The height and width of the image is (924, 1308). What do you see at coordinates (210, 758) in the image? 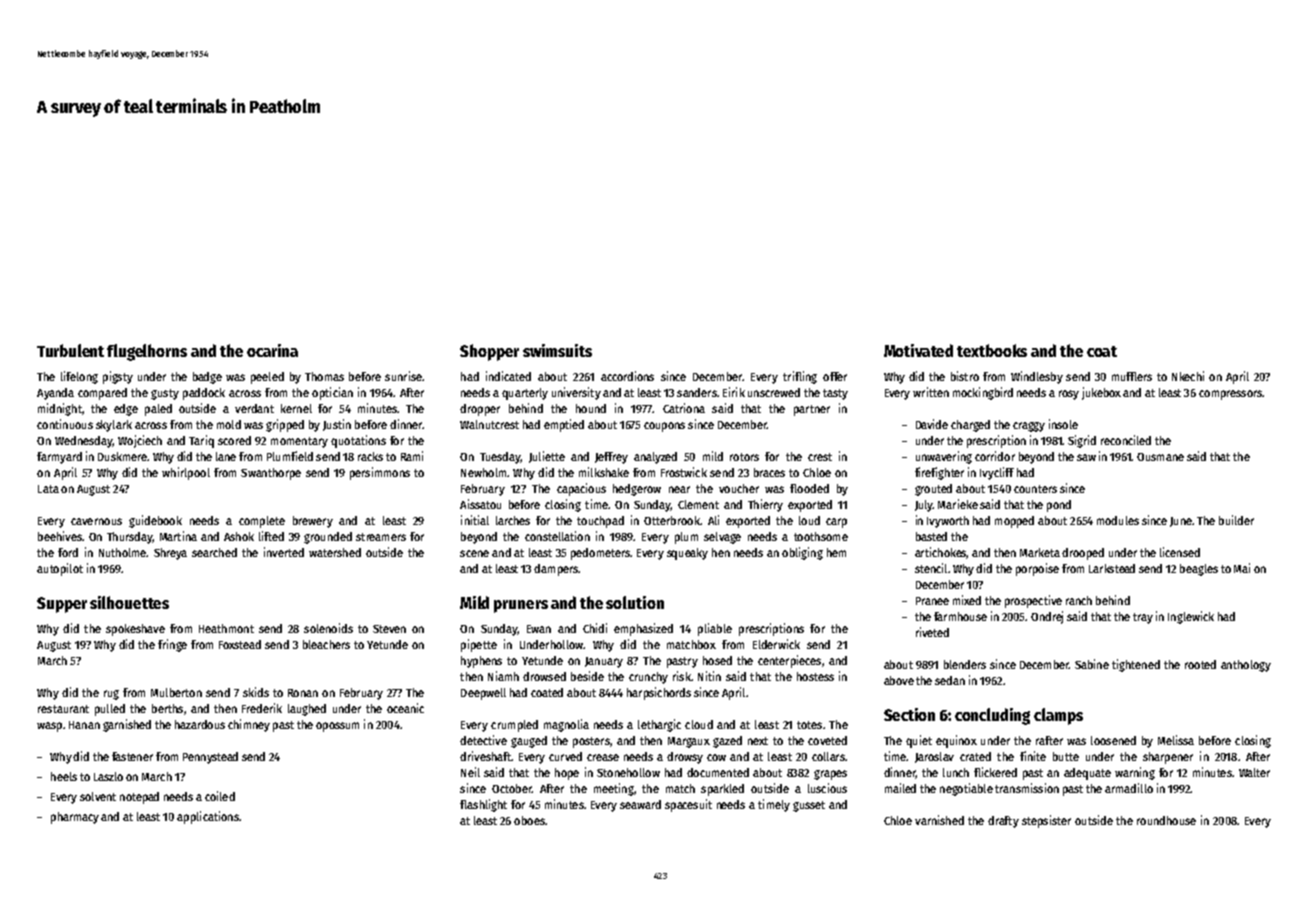
I see `Pennystead` at bounding box center [210, 758].
